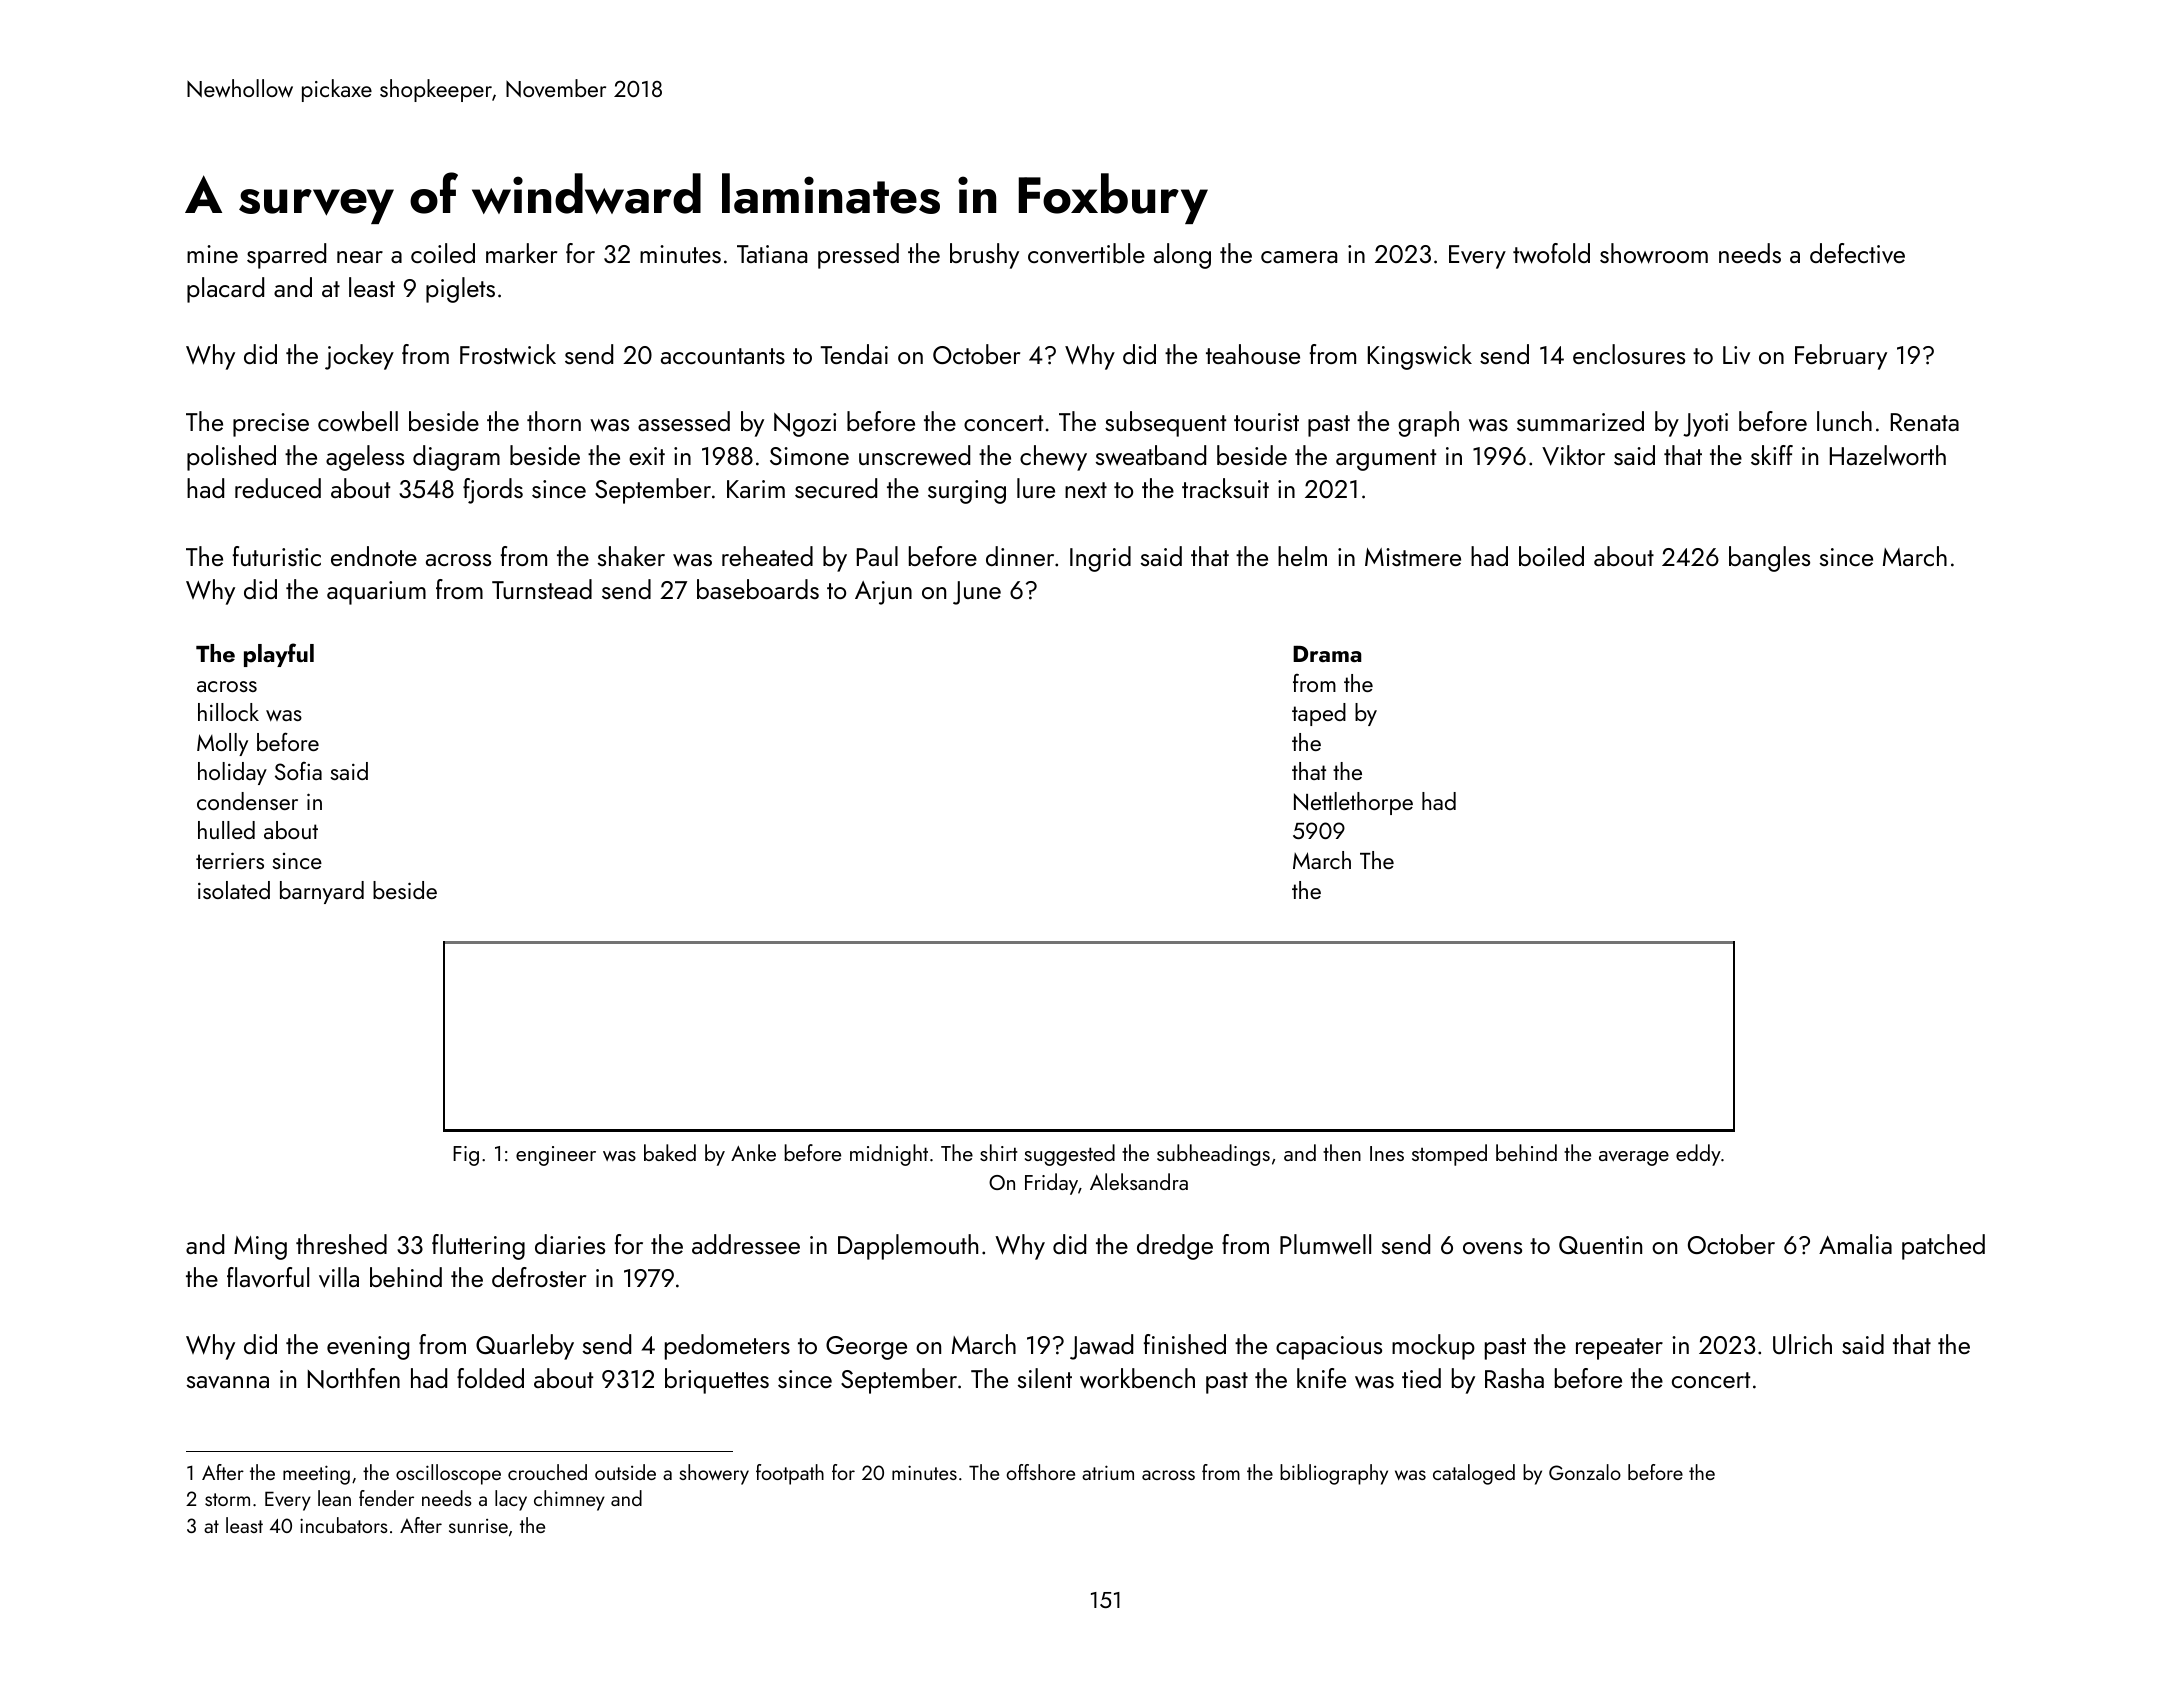 Image resolution: width=2178 pixels, height=1683 pixels. I want to click on Sofia, so click(298, 771).
